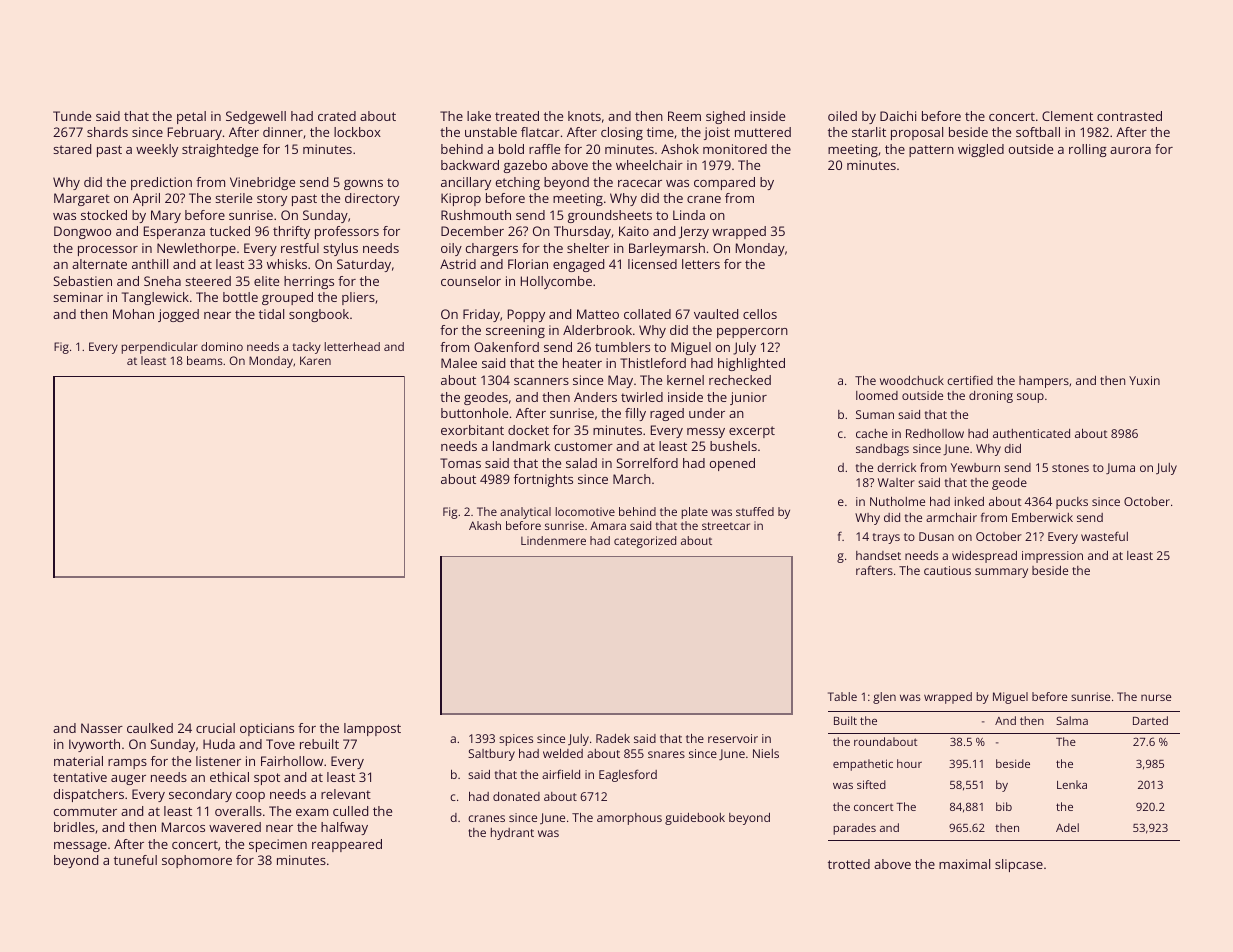 This screenshot has height=952, width=1233. What do you see at coordinates (512, 834) in the screenshot?
I see `hydrant` at bounding box center [512, 834].
